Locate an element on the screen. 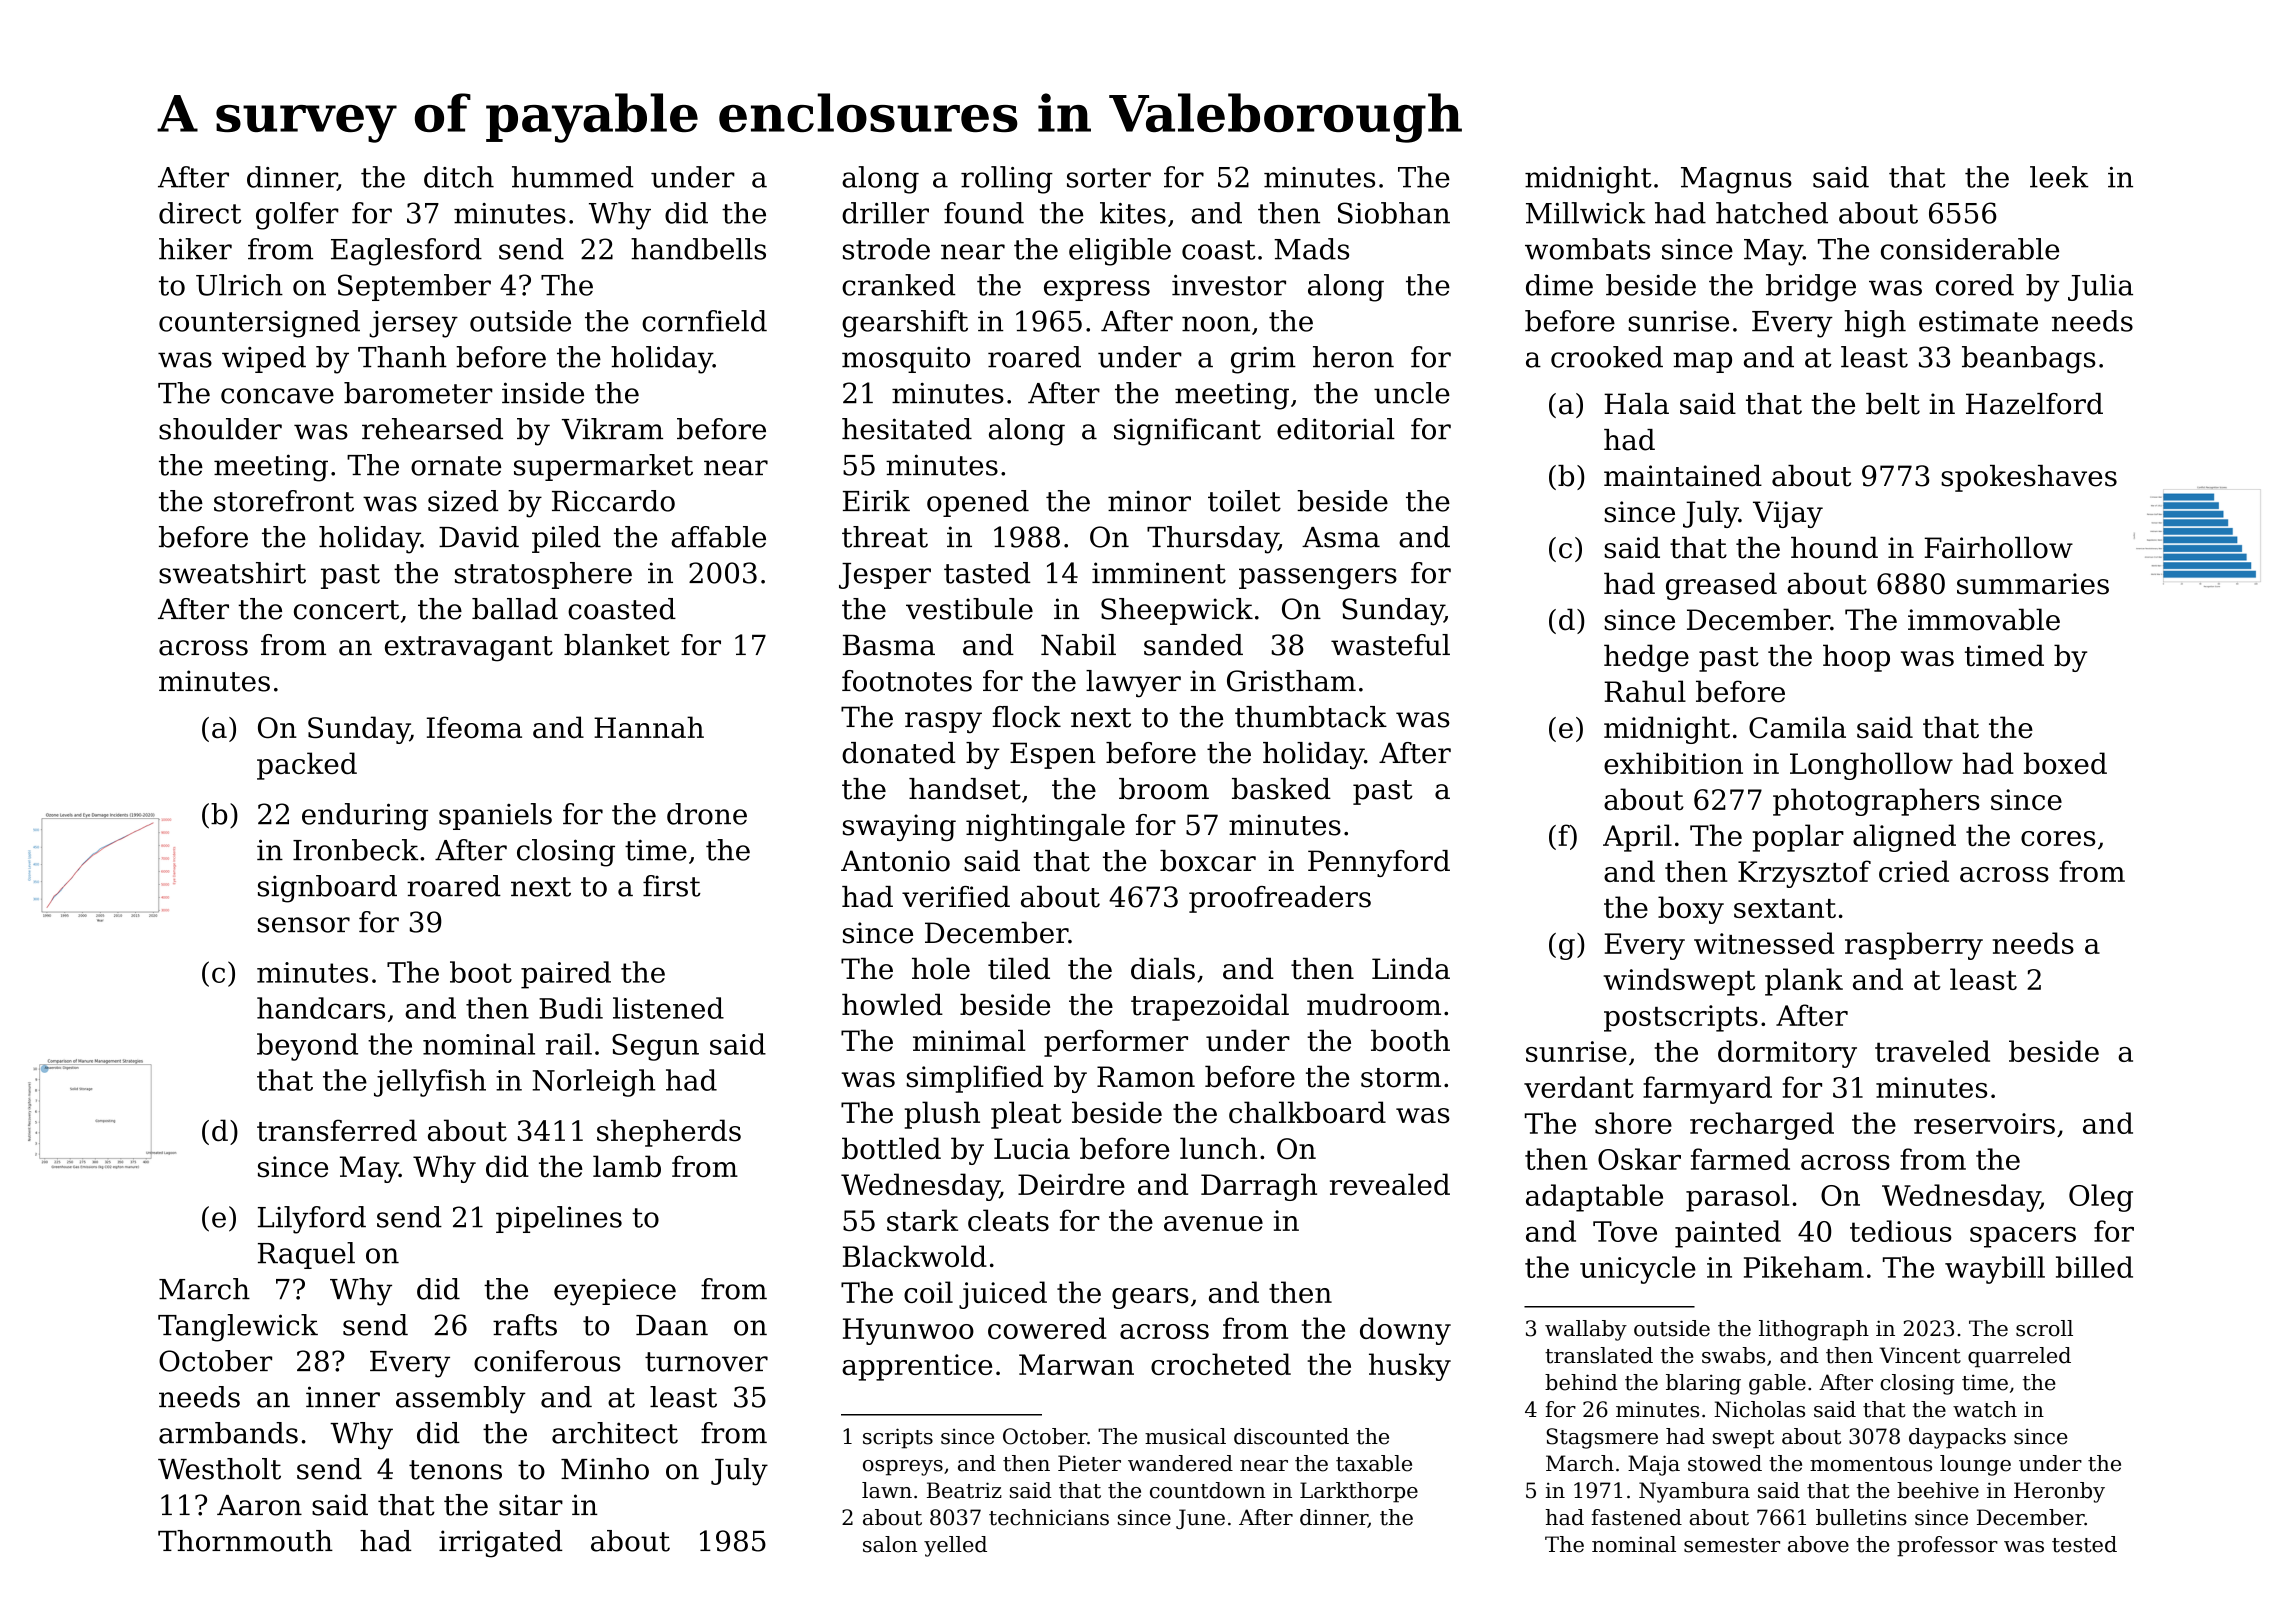  considerable is located at coordinates (1970, 249).
